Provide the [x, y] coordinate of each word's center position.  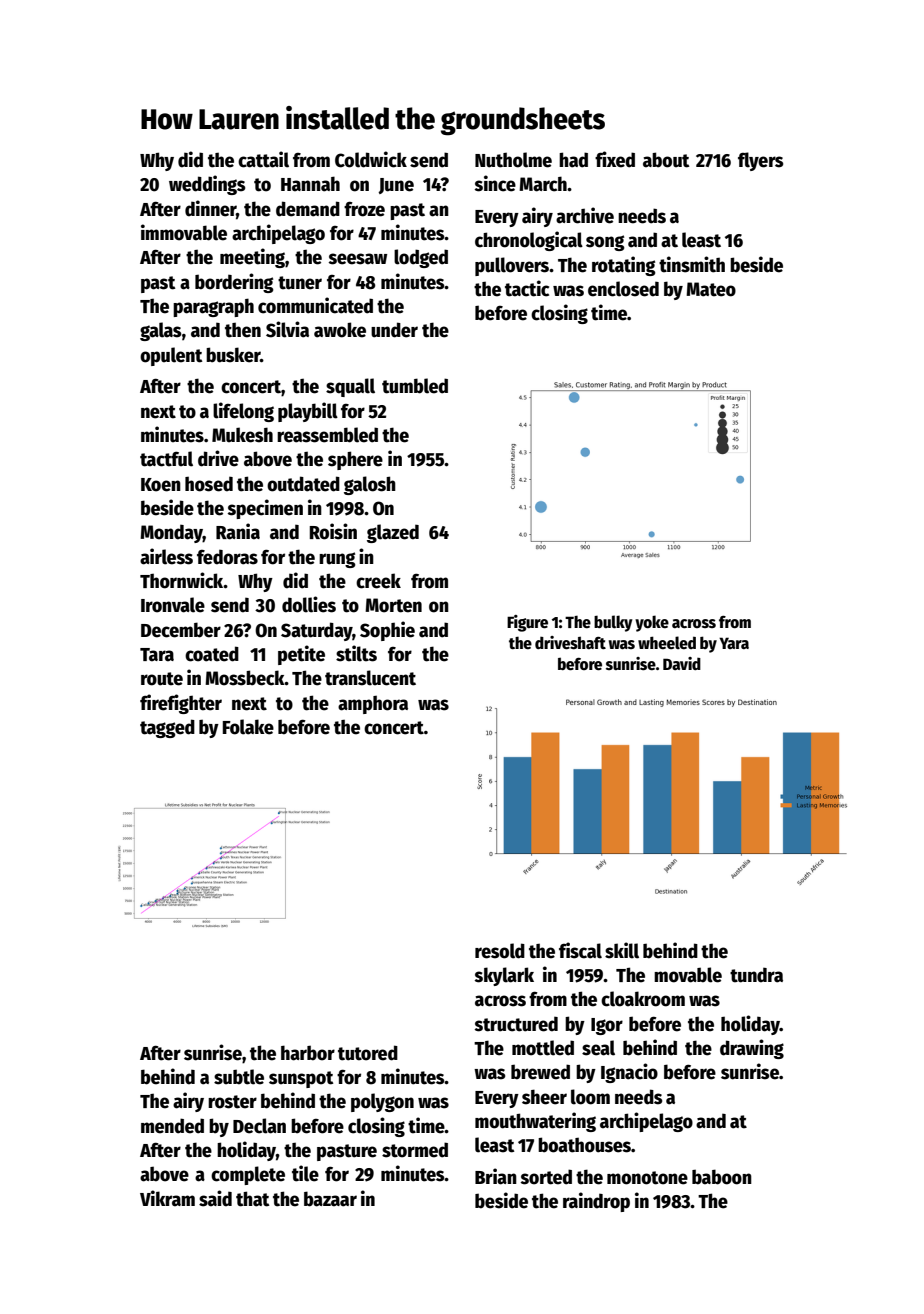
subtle [239, 1077]
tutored [368, 1053]
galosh [370, 485]
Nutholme [513, 160]
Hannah [310, 184]
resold [500, 951]
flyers [760, 161]
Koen [161, 485]
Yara [734, 643]
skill [622, 950]
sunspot [301, 1079]
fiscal [580, 950]
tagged [167, 728]
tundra [756, 975]
